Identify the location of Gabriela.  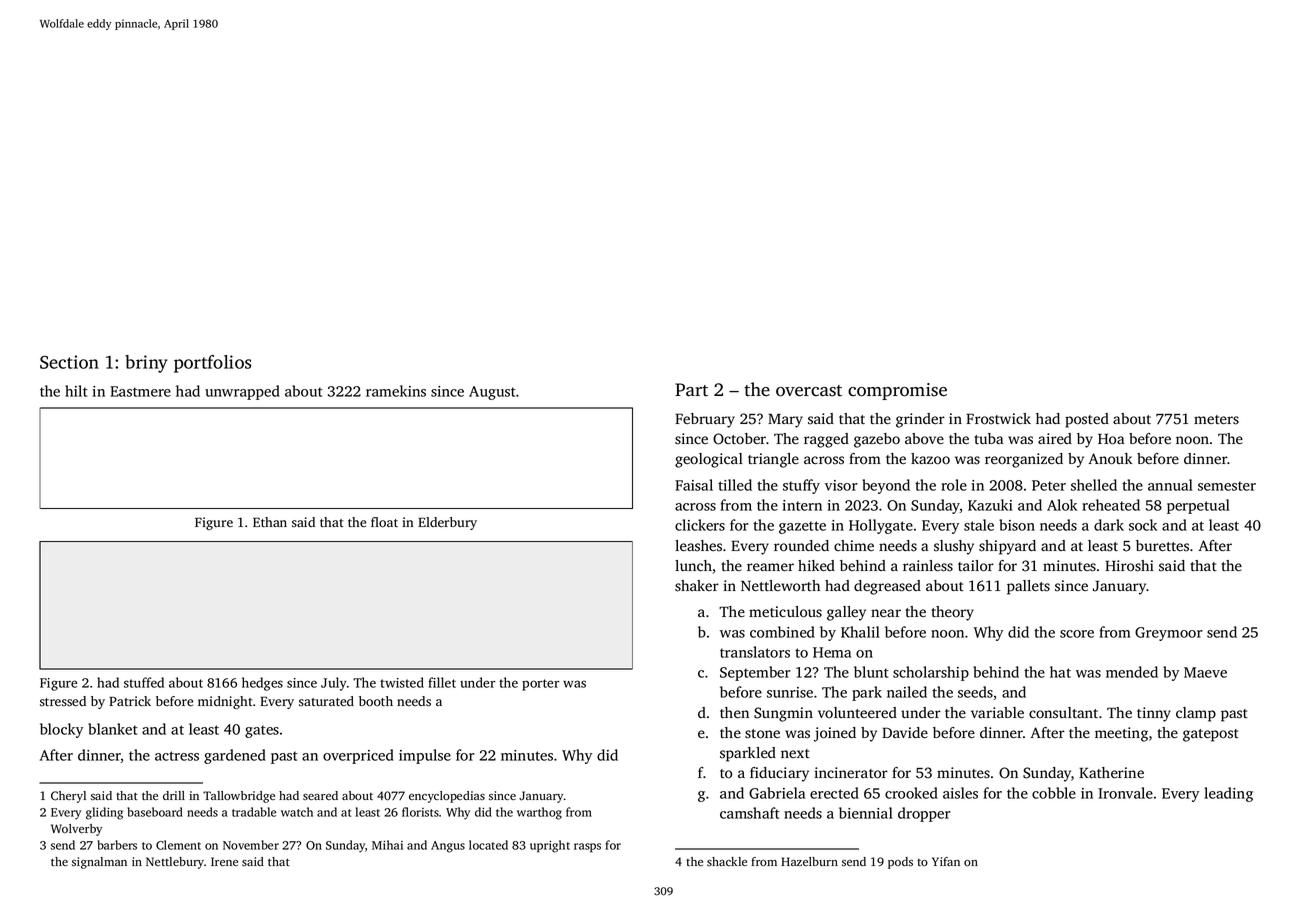
(777, 793).
